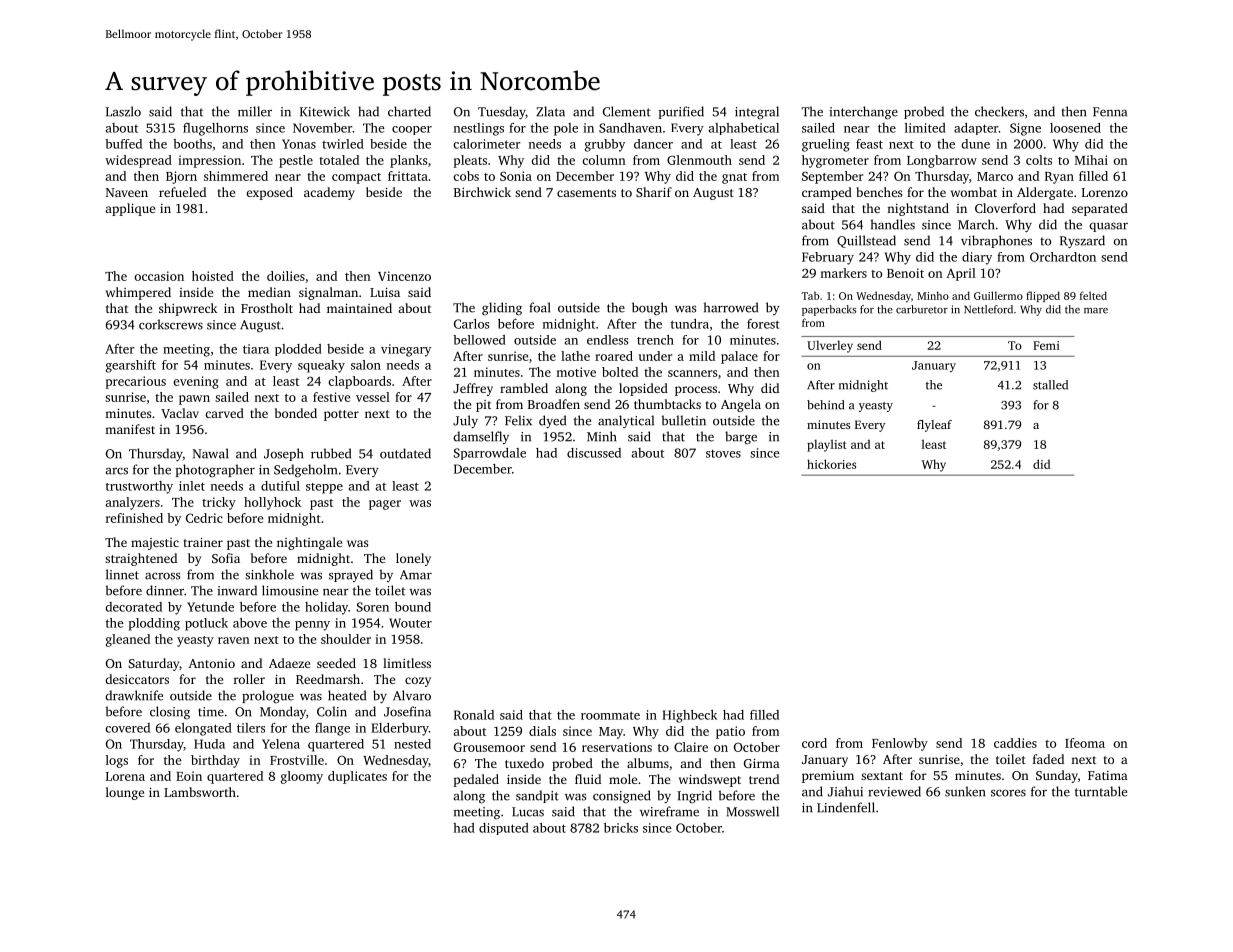 The width and height of the screenshot is (1233, 952). I want to click on bricks, so click(621, 828).
